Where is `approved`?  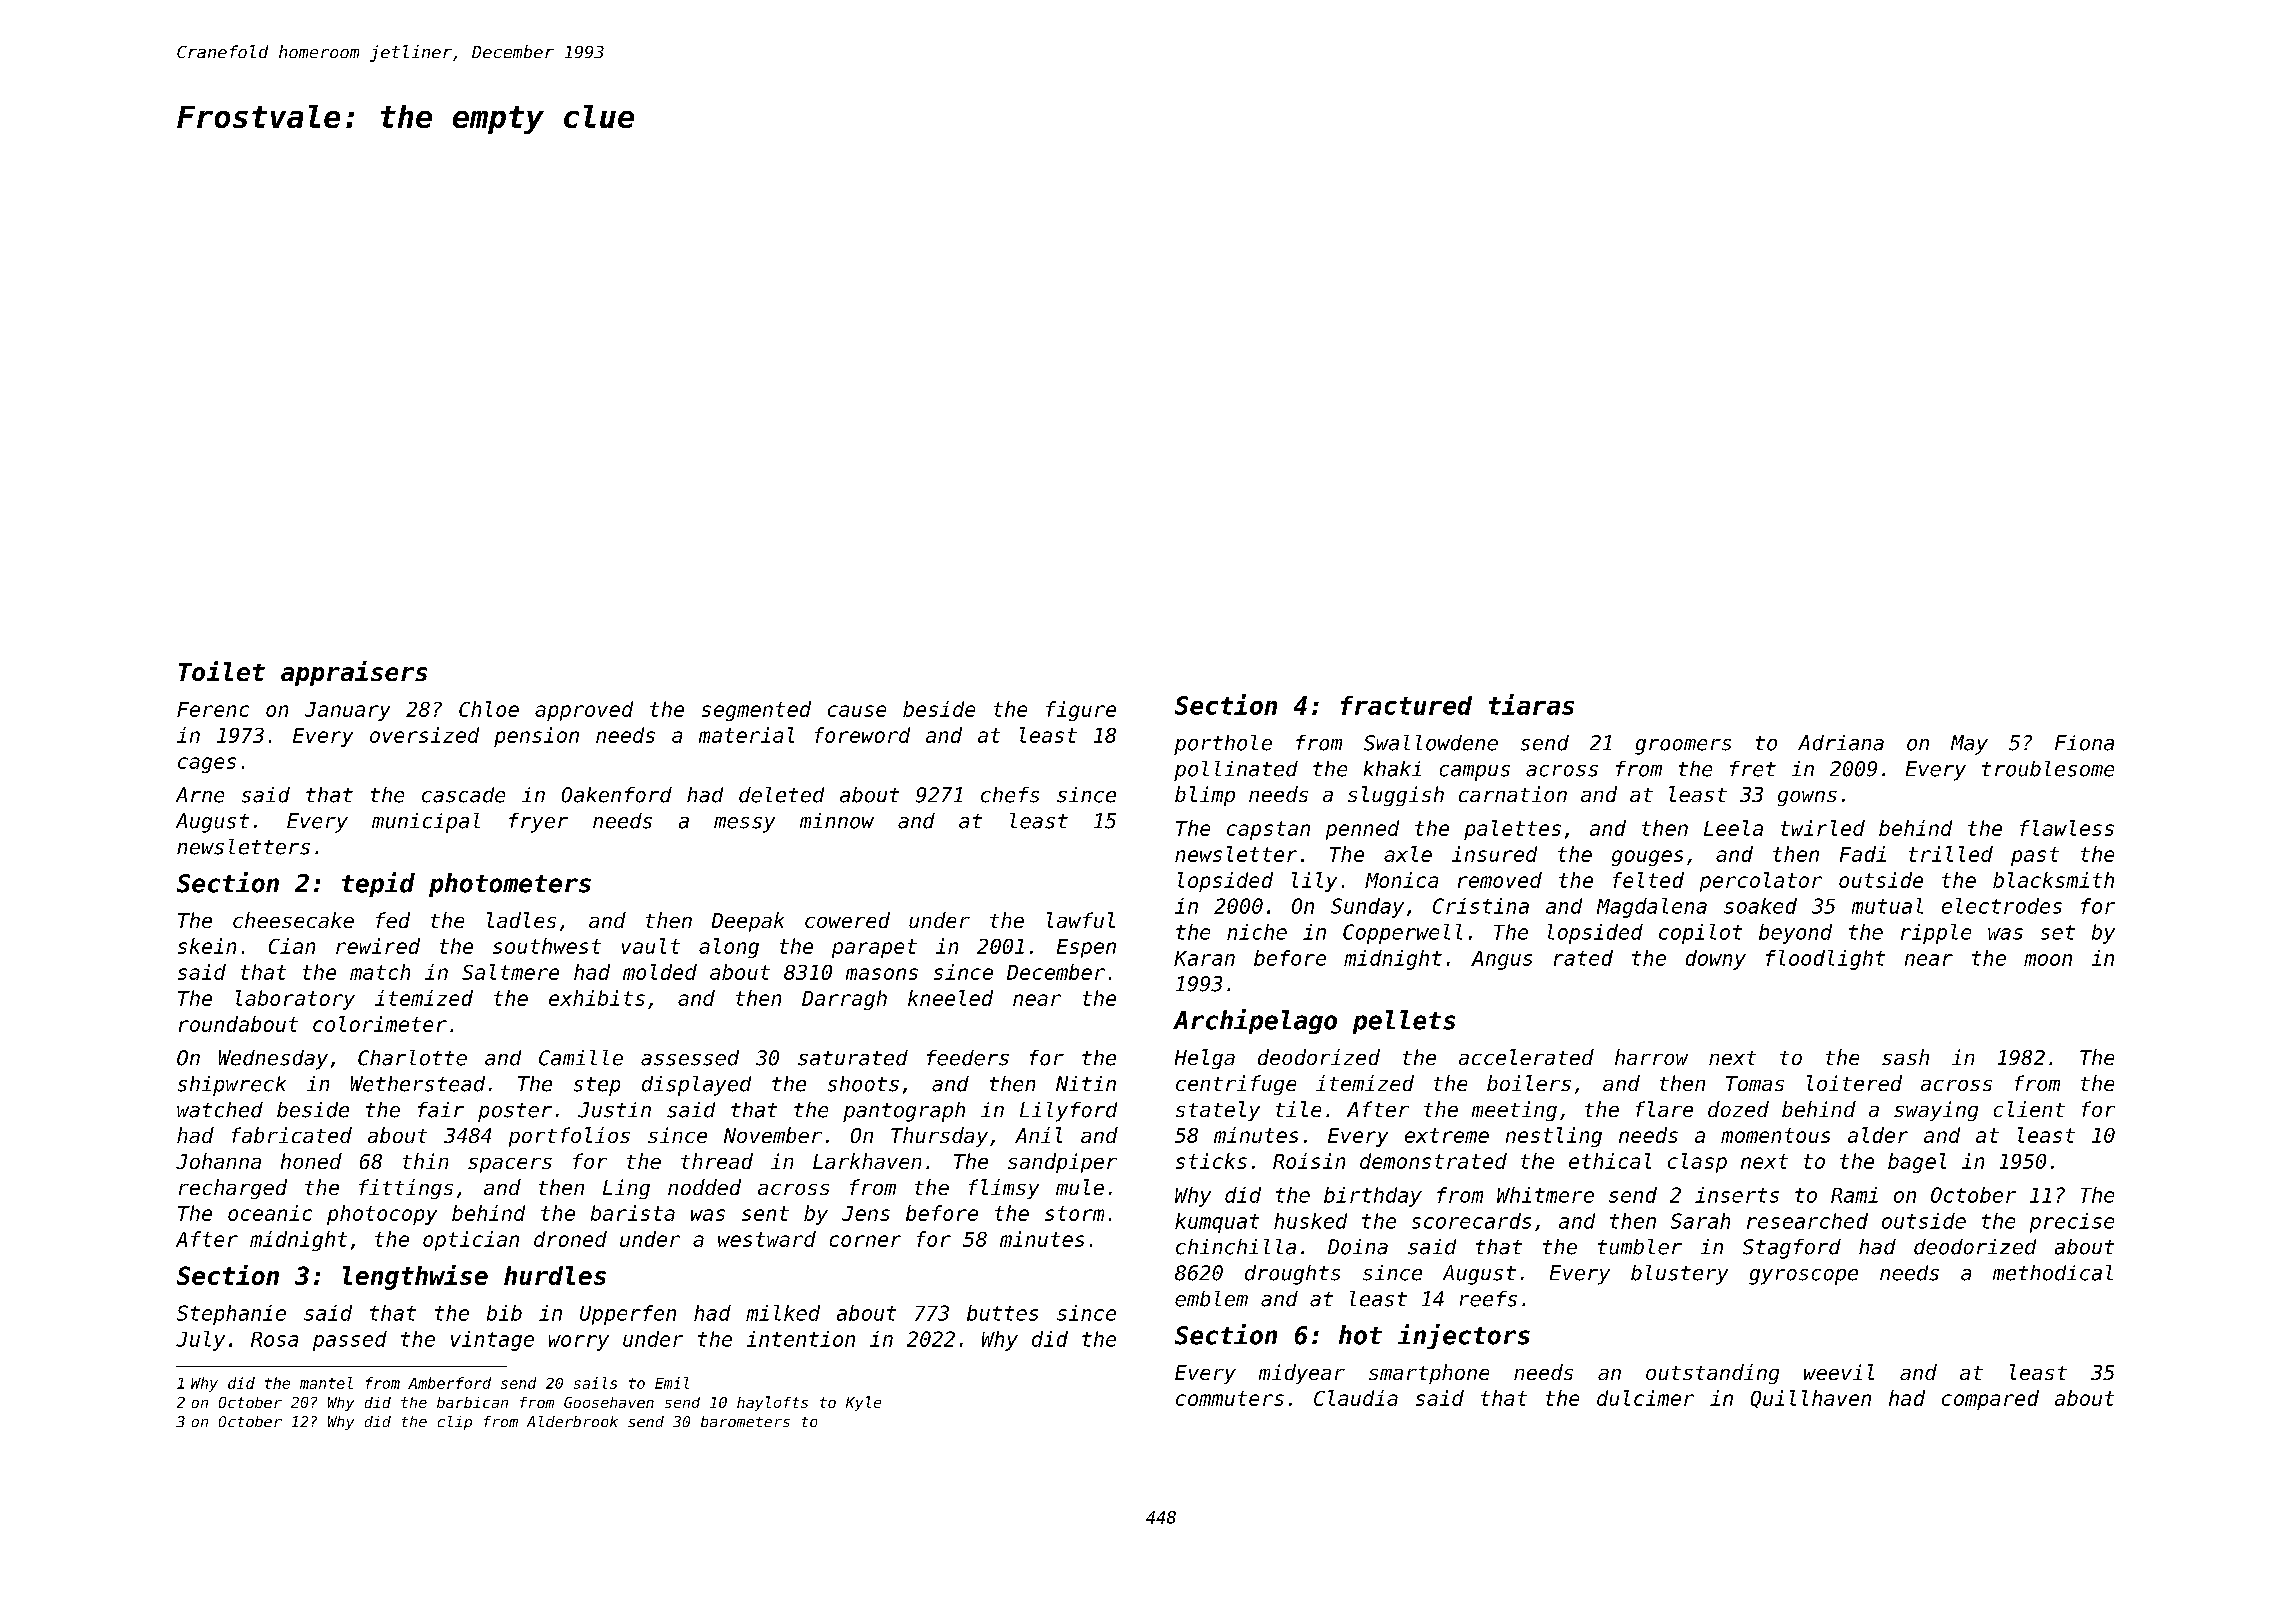 approved is located at coordinates (584, 711).
